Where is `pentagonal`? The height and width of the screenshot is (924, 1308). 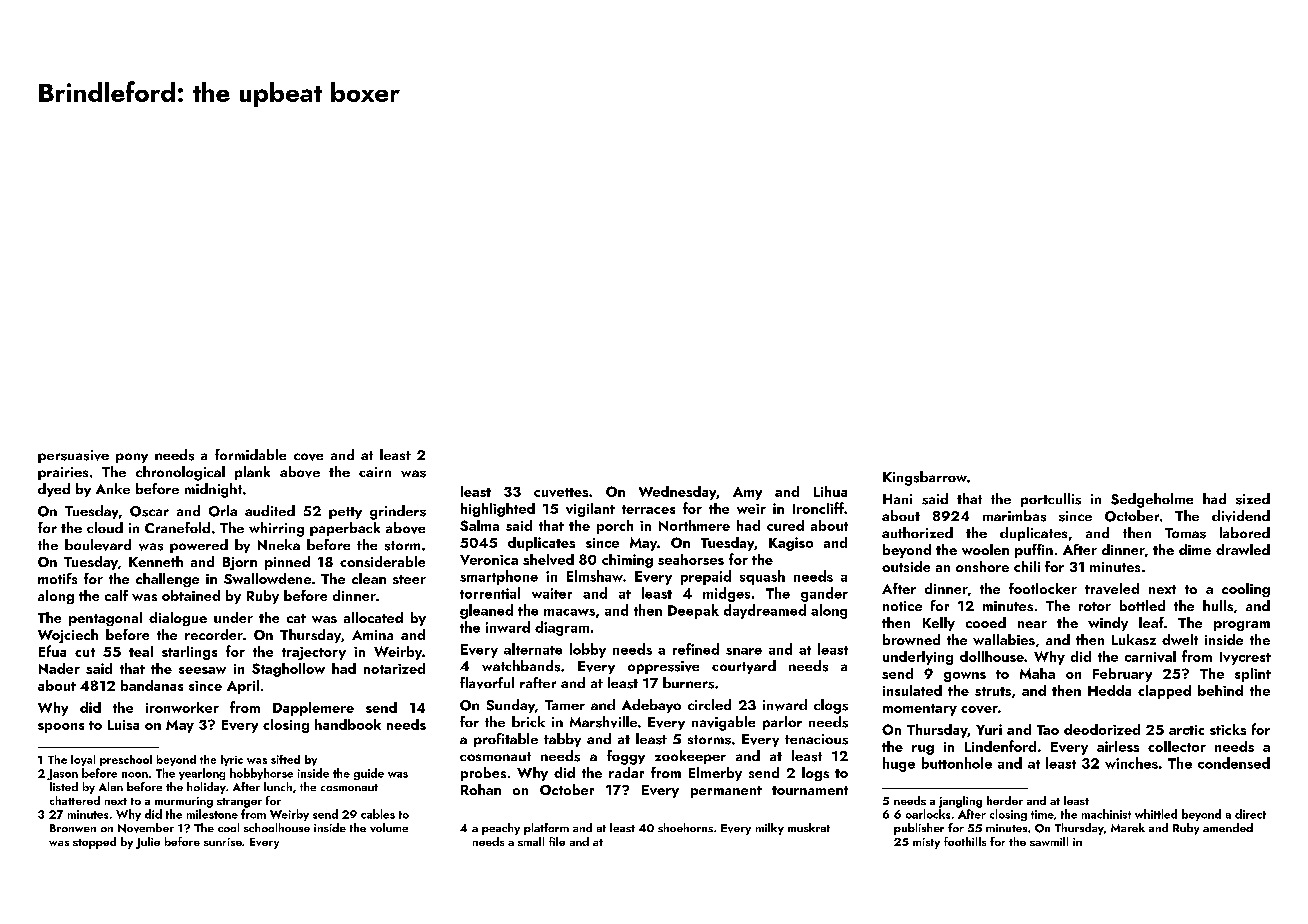
pentagonal is located at coordinates (105, 619).
